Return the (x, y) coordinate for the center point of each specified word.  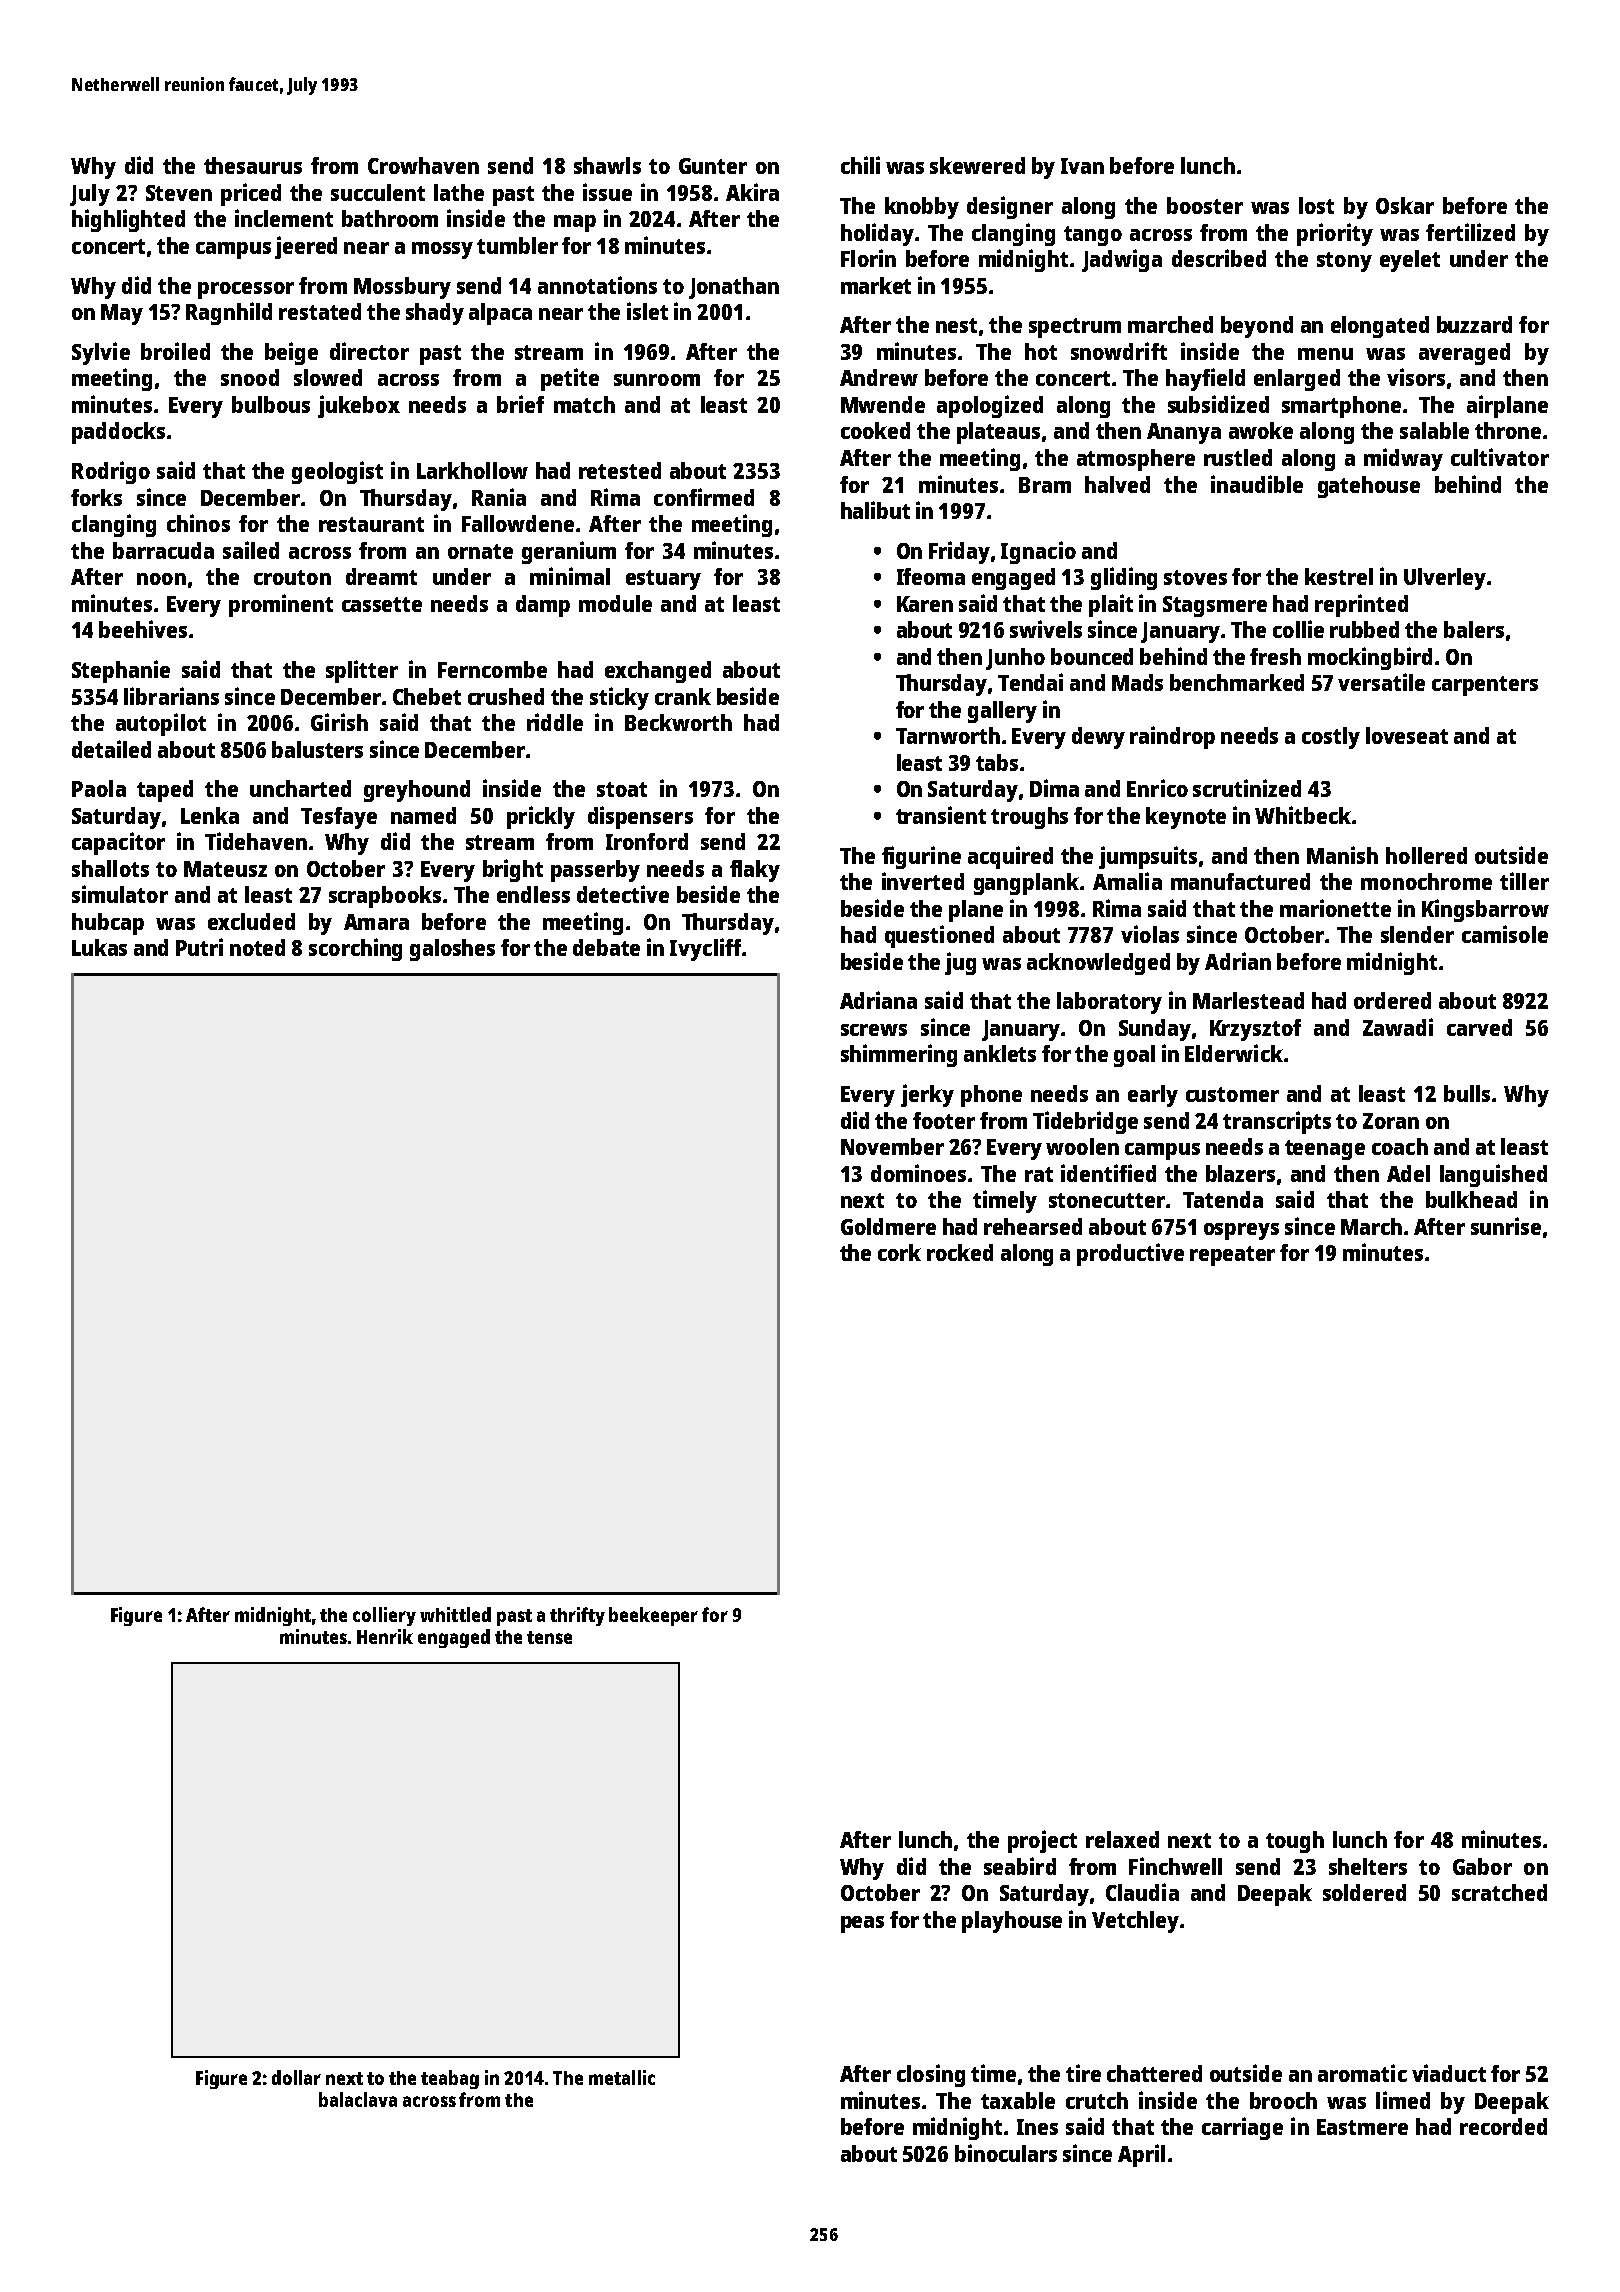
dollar (296, 2077)
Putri (199, 947)
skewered (977, 165)
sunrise (1506, 1226)
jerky (927, 1095)
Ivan (1082, 166)
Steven (179, 193)
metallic (622, 2077)
